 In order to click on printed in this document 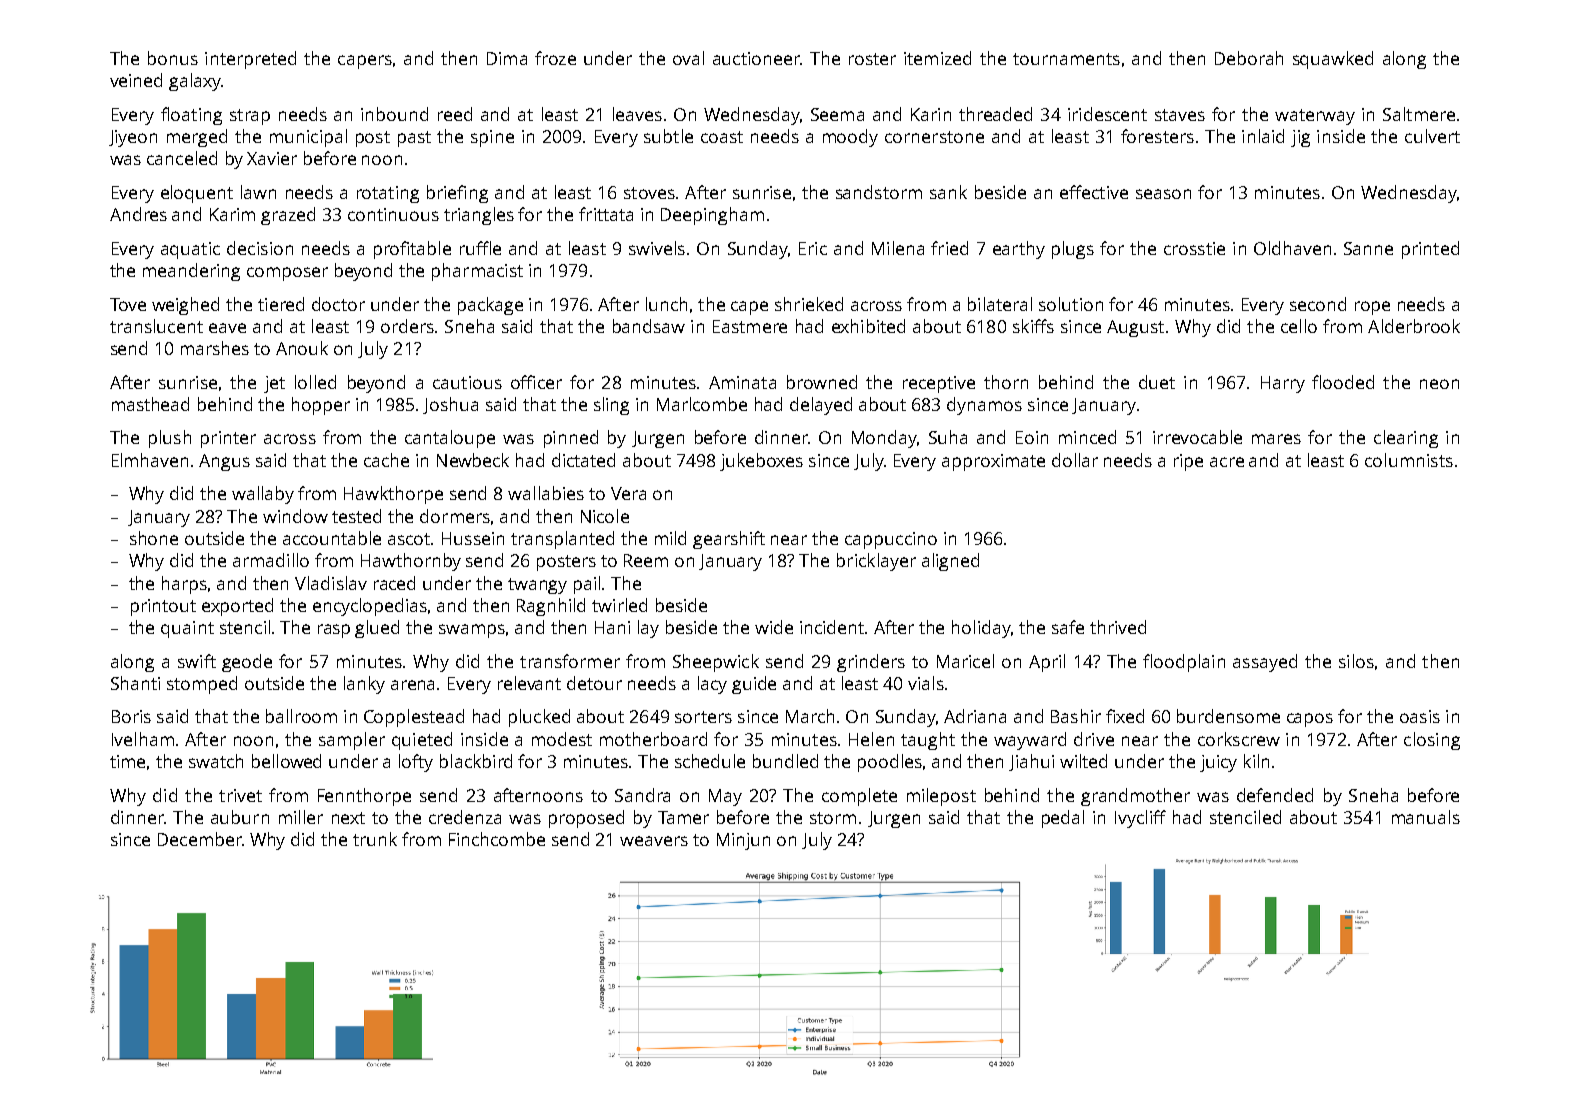, I will do `click(1430, 250)`.
